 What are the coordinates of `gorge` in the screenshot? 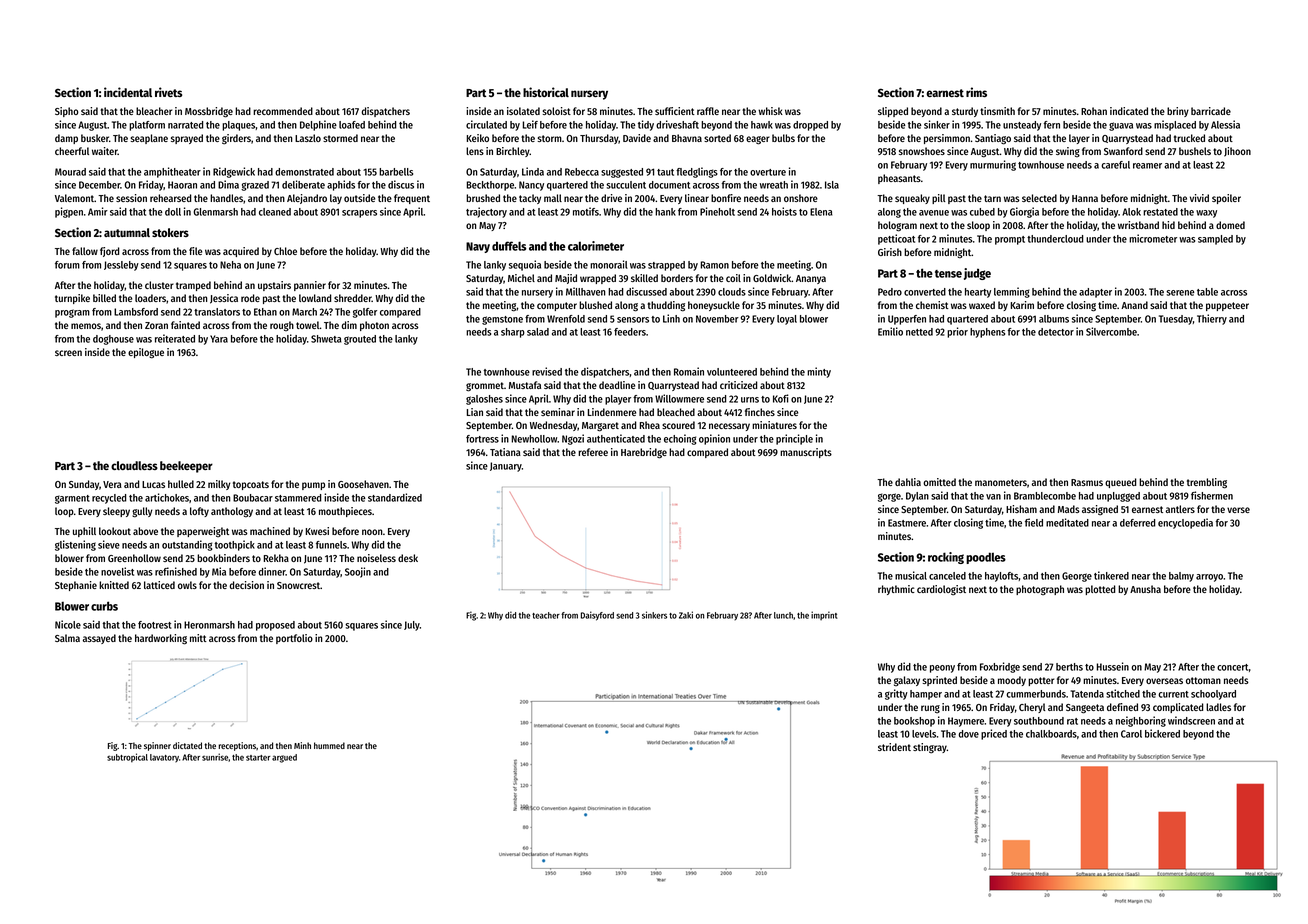 It's located at (889, 497).
